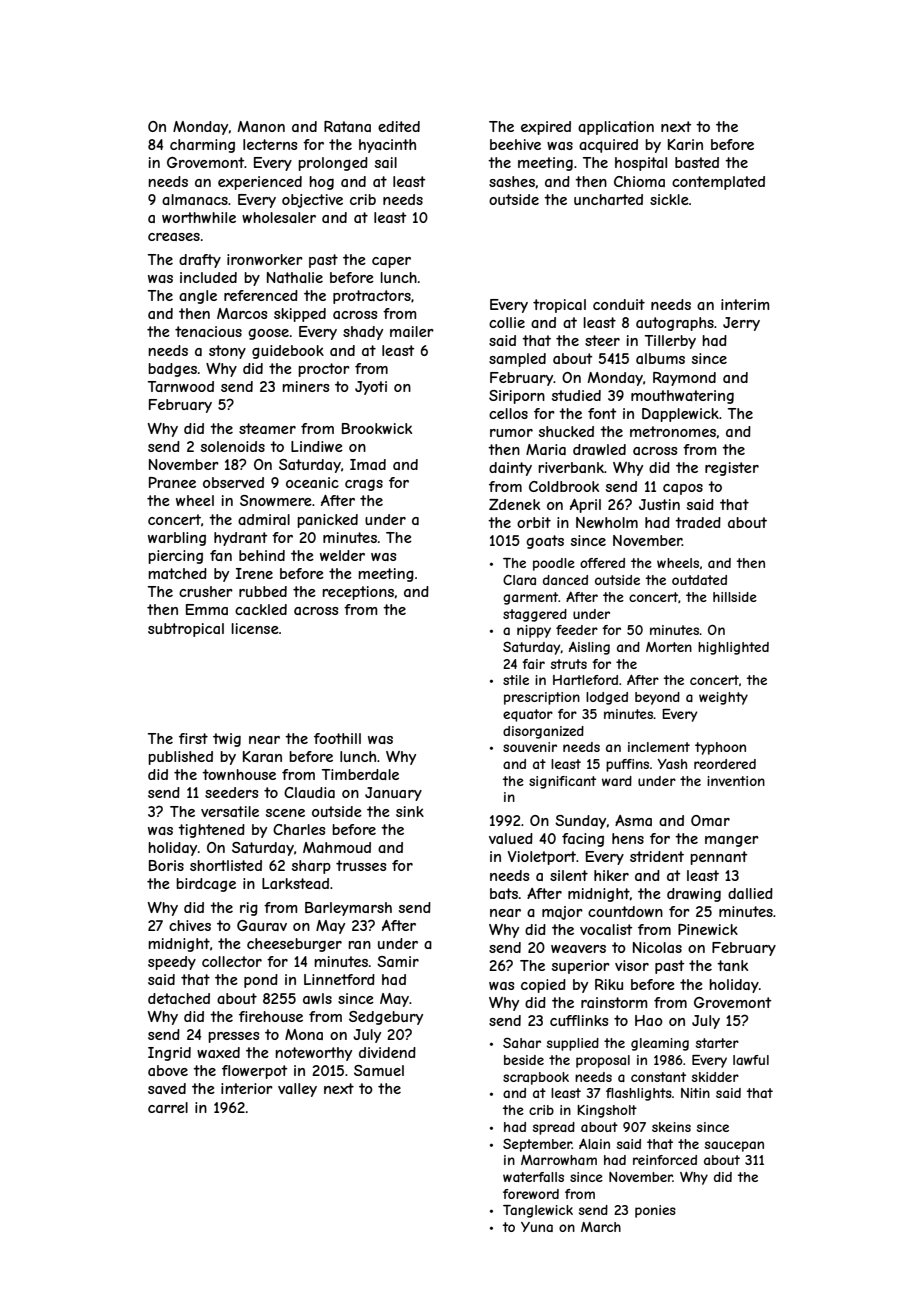  Describe the element at coordinates (533, 1177) in the image. I see `waterfalls` at that location.
